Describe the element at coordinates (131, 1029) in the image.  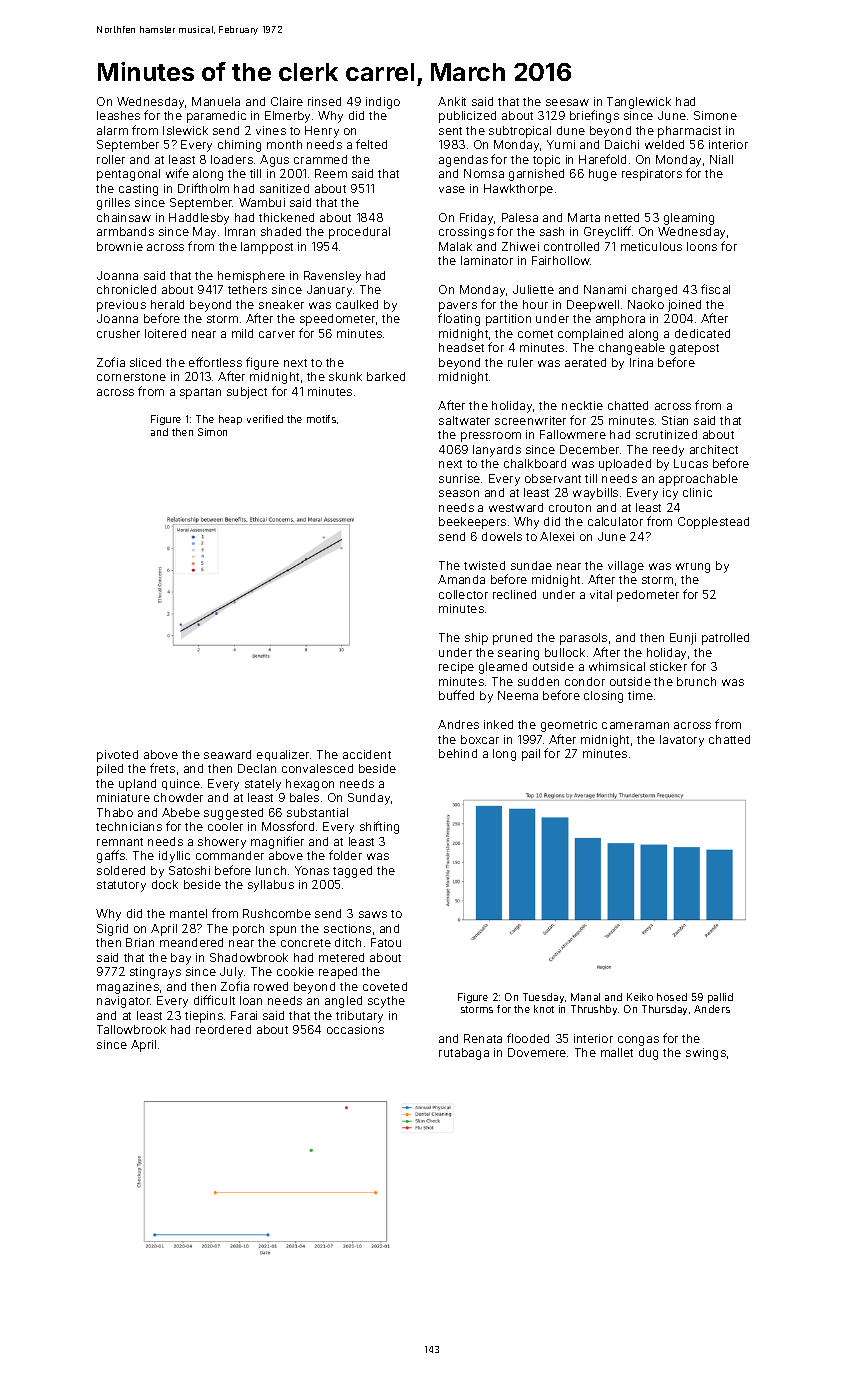
I see `Tallowbrook` at that location.
